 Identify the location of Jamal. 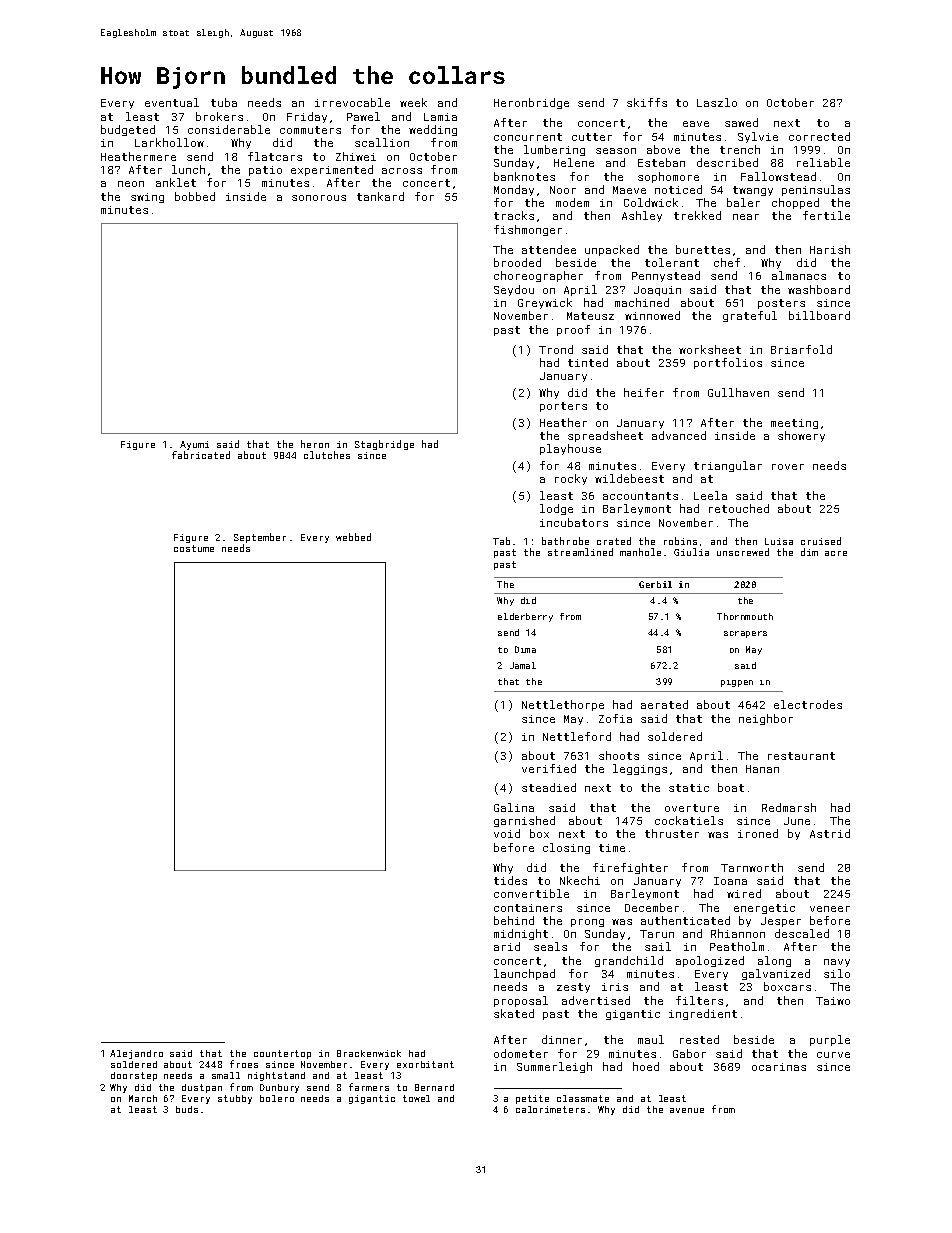
(523, 665).
